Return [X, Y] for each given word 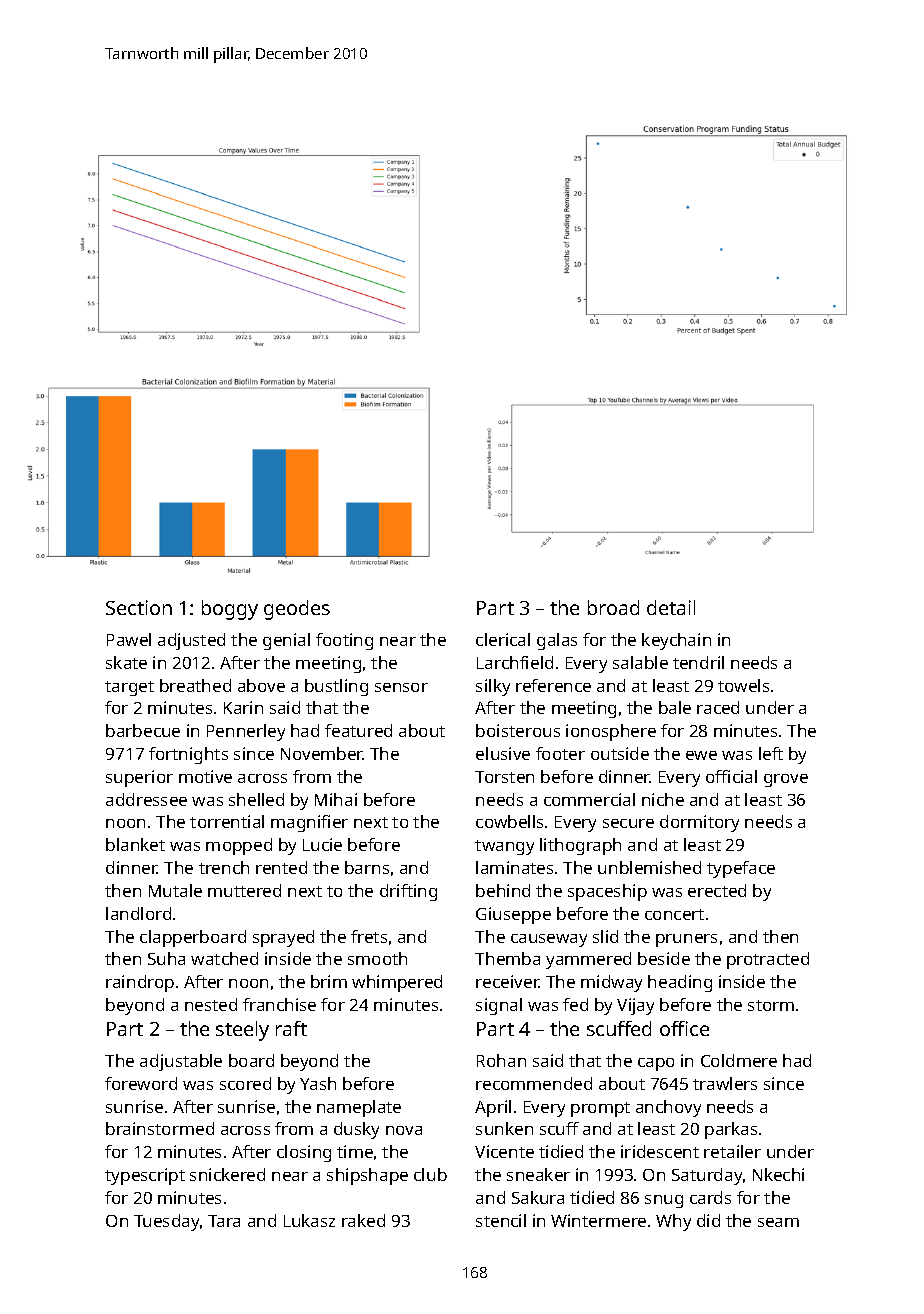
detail [671, 607]
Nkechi [778, 1174]
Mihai [336, 799]
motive [205, 776]
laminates [514, 867]
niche [663, 799]
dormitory [699, 823]
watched [224, 958]
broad [613, 607]
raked [363, 1220]
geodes [297, 610]
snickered [227, 1174]
